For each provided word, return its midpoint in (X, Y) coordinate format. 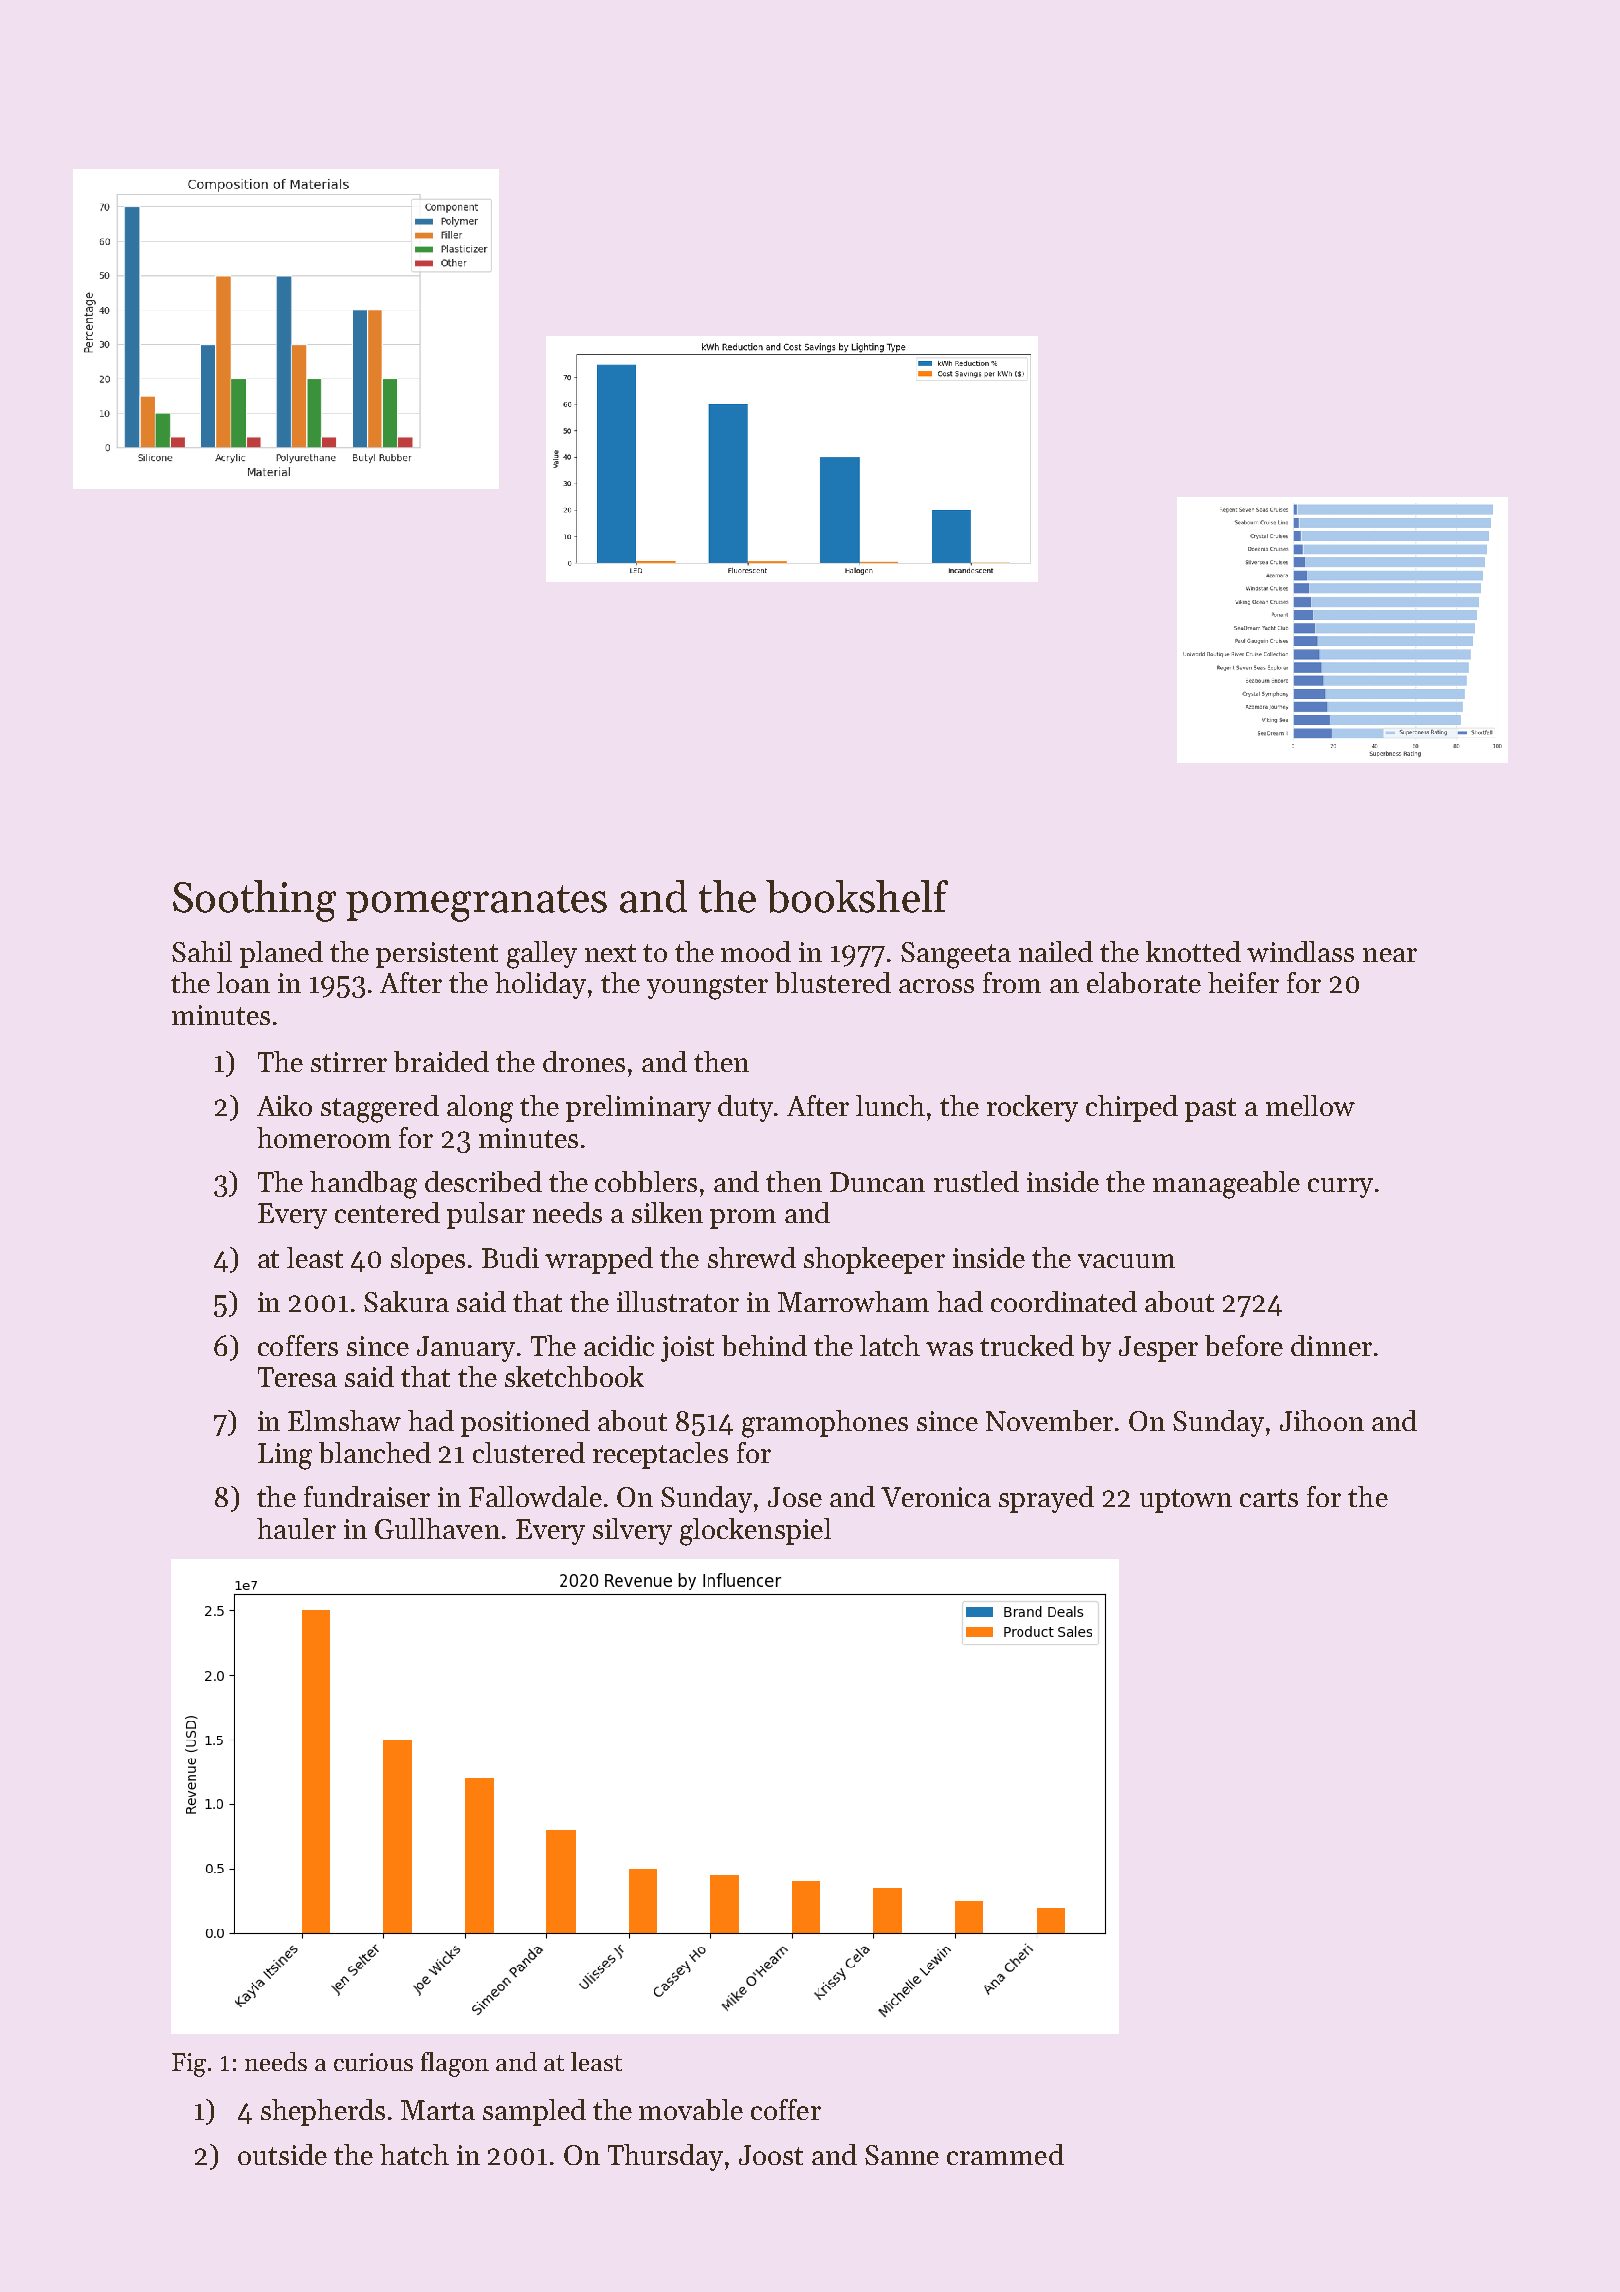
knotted (1193, 951)
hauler (296, 1528)
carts (1269, 1498)
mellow (1310, 1105)
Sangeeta (956, 955)
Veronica (936, 1497)
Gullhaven (437, 1528)
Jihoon (1322, 1420)
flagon (455, 2064)
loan (243, 982)
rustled (976, 1181)
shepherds (323, 2112)
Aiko (284, 1105)
